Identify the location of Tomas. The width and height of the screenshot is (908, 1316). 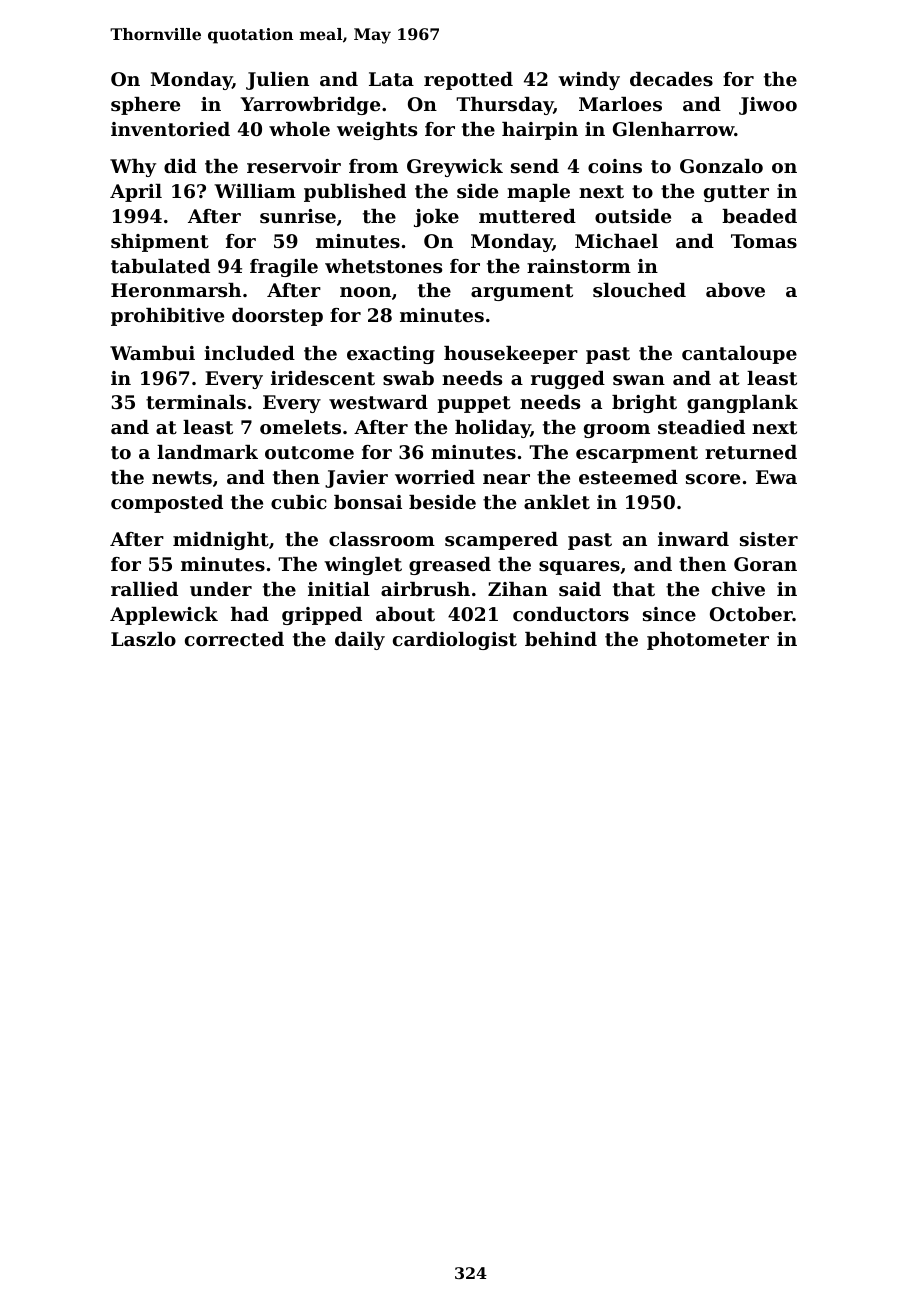
(764, 241).
